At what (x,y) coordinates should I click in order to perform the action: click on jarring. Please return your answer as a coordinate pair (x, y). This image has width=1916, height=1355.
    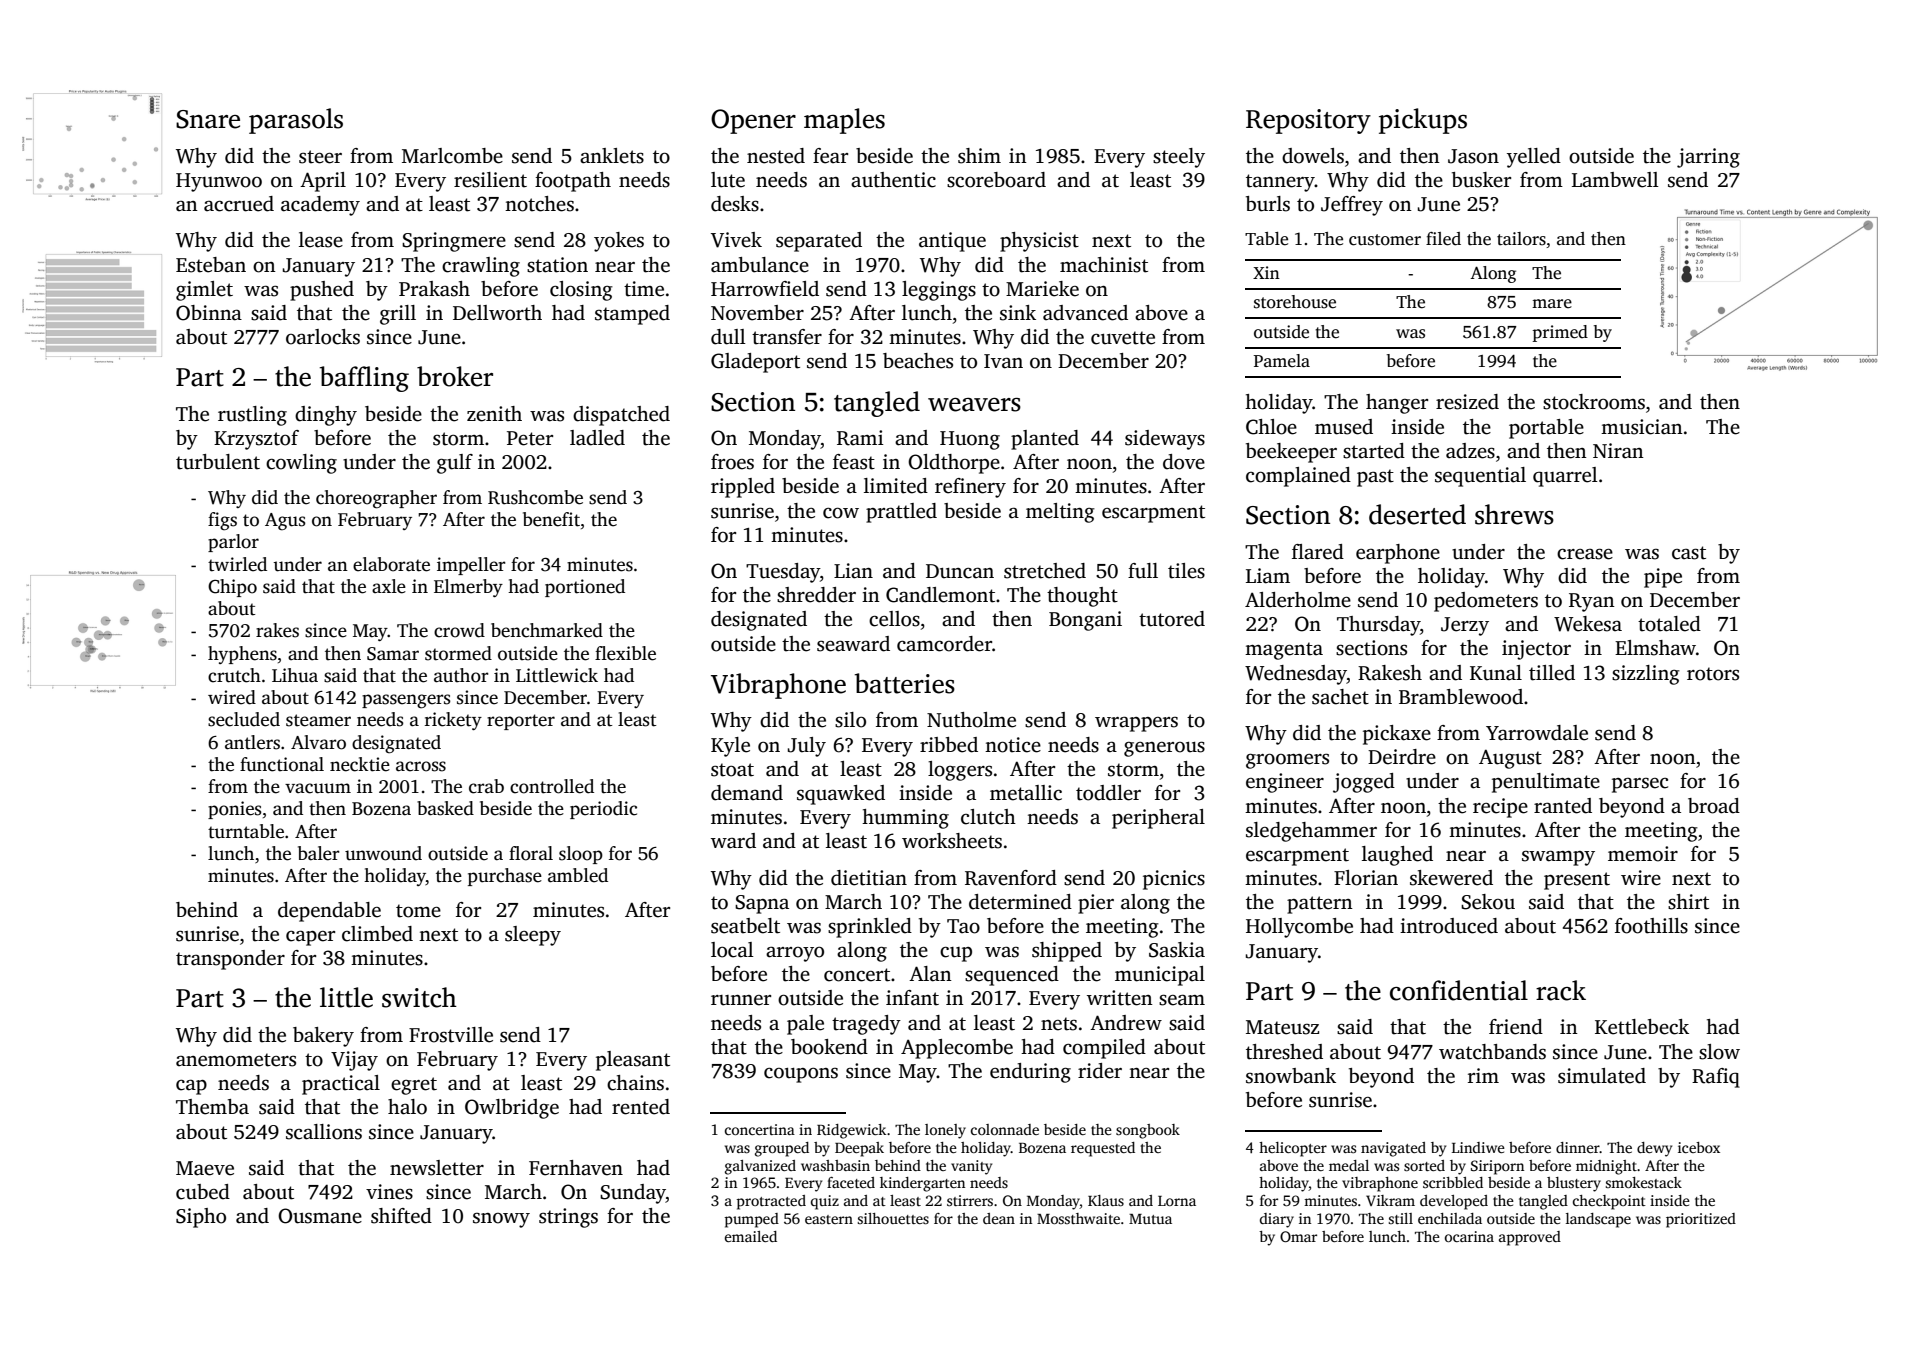
    Looking at the image, I should click on (1708, 158).
